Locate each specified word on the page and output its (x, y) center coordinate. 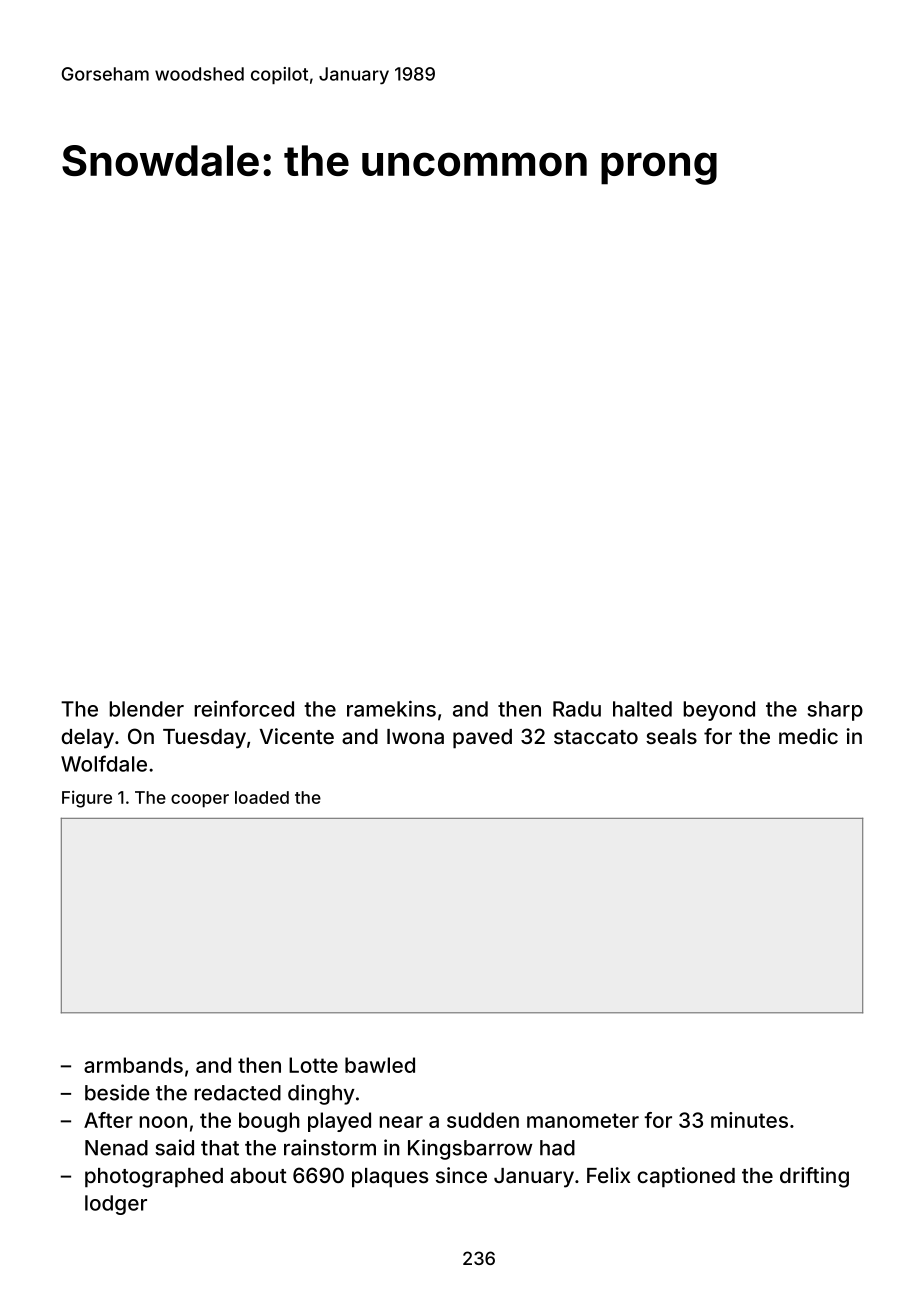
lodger (116, 1205)
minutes (749, 1120)
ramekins (391, 708)
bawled (380, 1065)
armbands (133, 1065)
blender (146, 709)
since (461, 1175)
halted (642, 709)
